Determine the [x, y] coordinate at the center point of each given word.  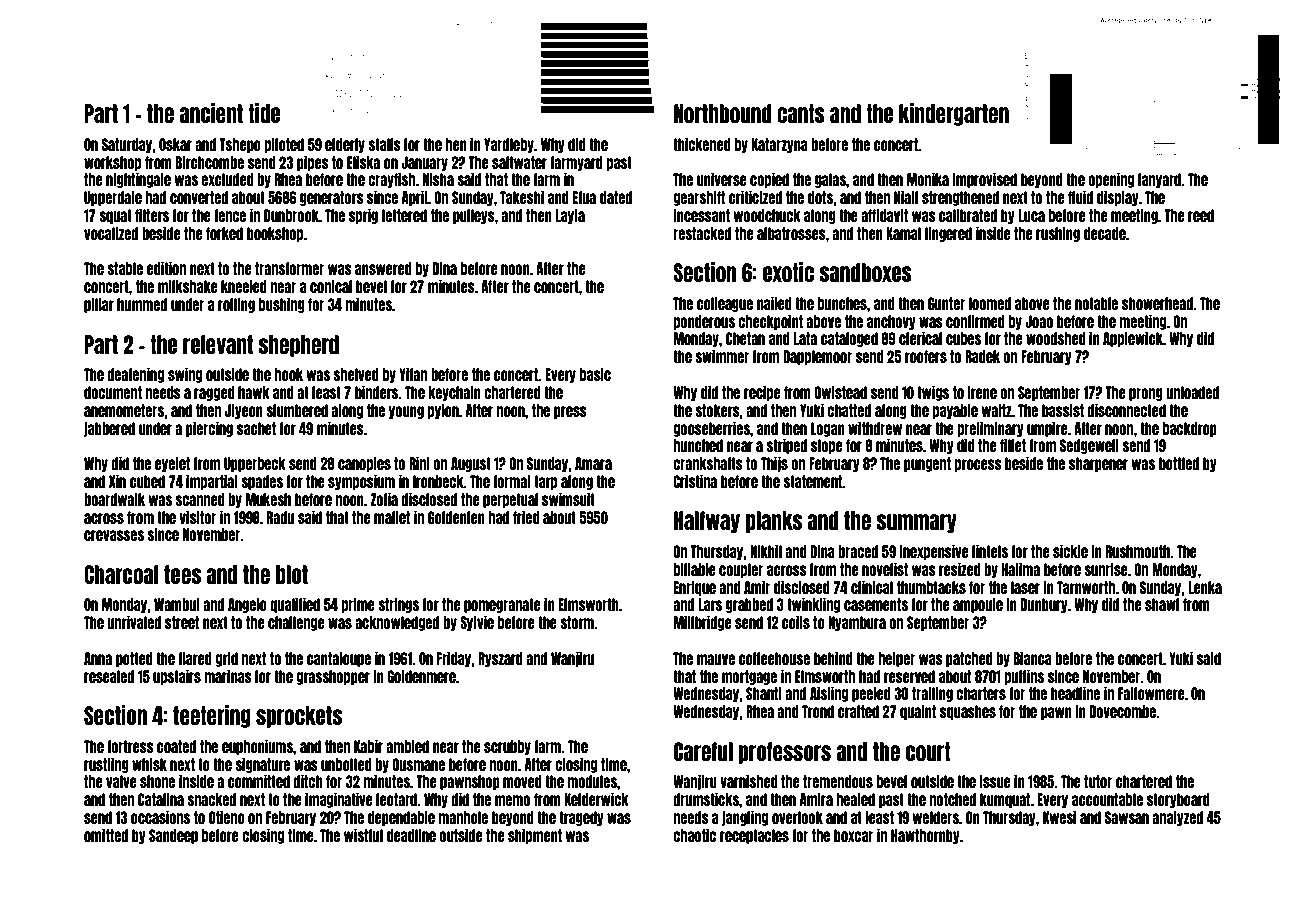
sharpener [1098, 464]
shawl [1162, 604]
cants [801, 113]
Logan [828, 429]
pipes [313, 163]
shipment [535, 836]
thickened [702, 144]
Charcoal [121, 574]
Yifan [413, 374]
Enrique [695, 588]
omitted [106, 835]
